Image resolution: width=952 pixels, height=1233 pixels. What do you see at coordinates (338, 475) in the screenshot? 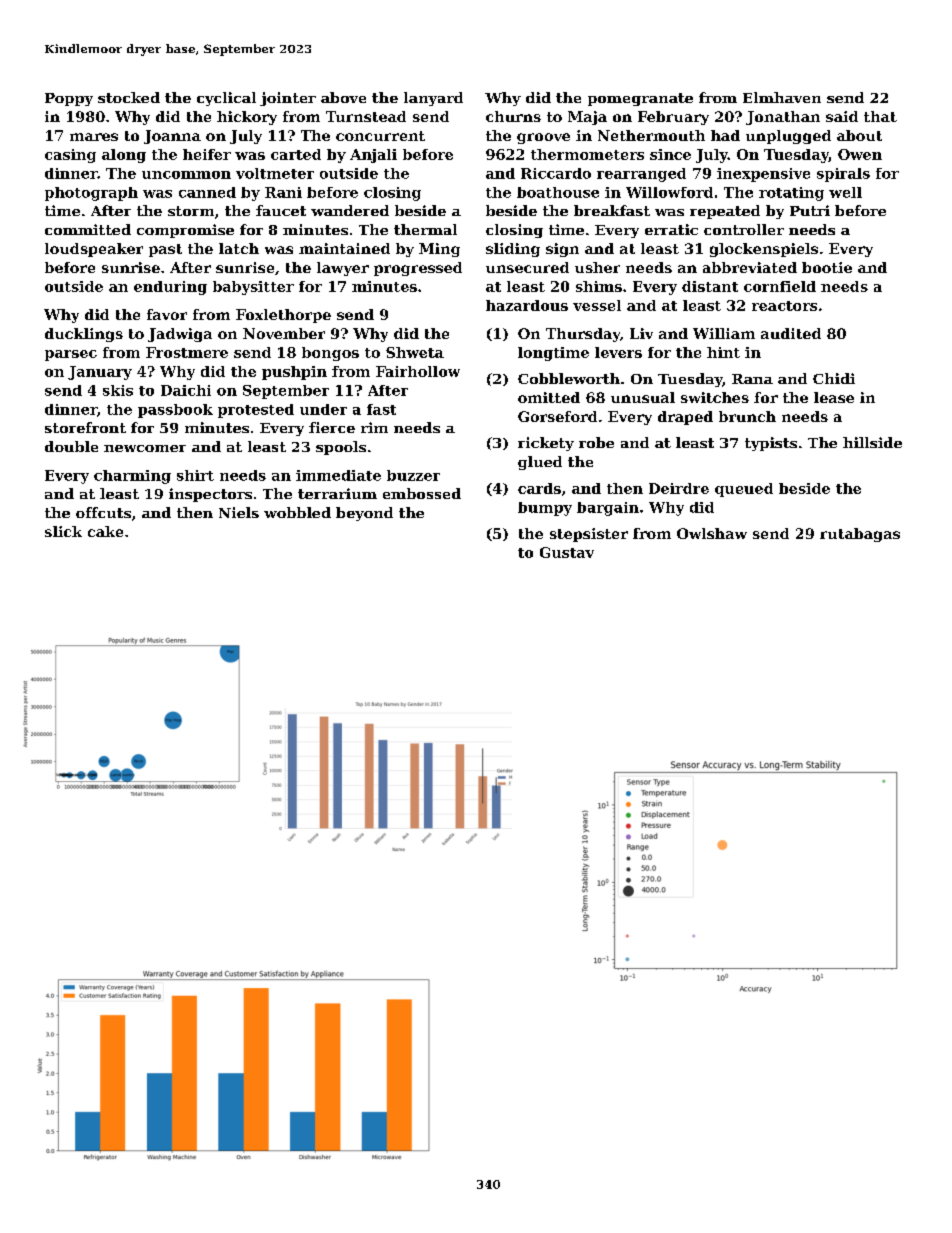
I see `immediate` at bounding box center [338, 475].
